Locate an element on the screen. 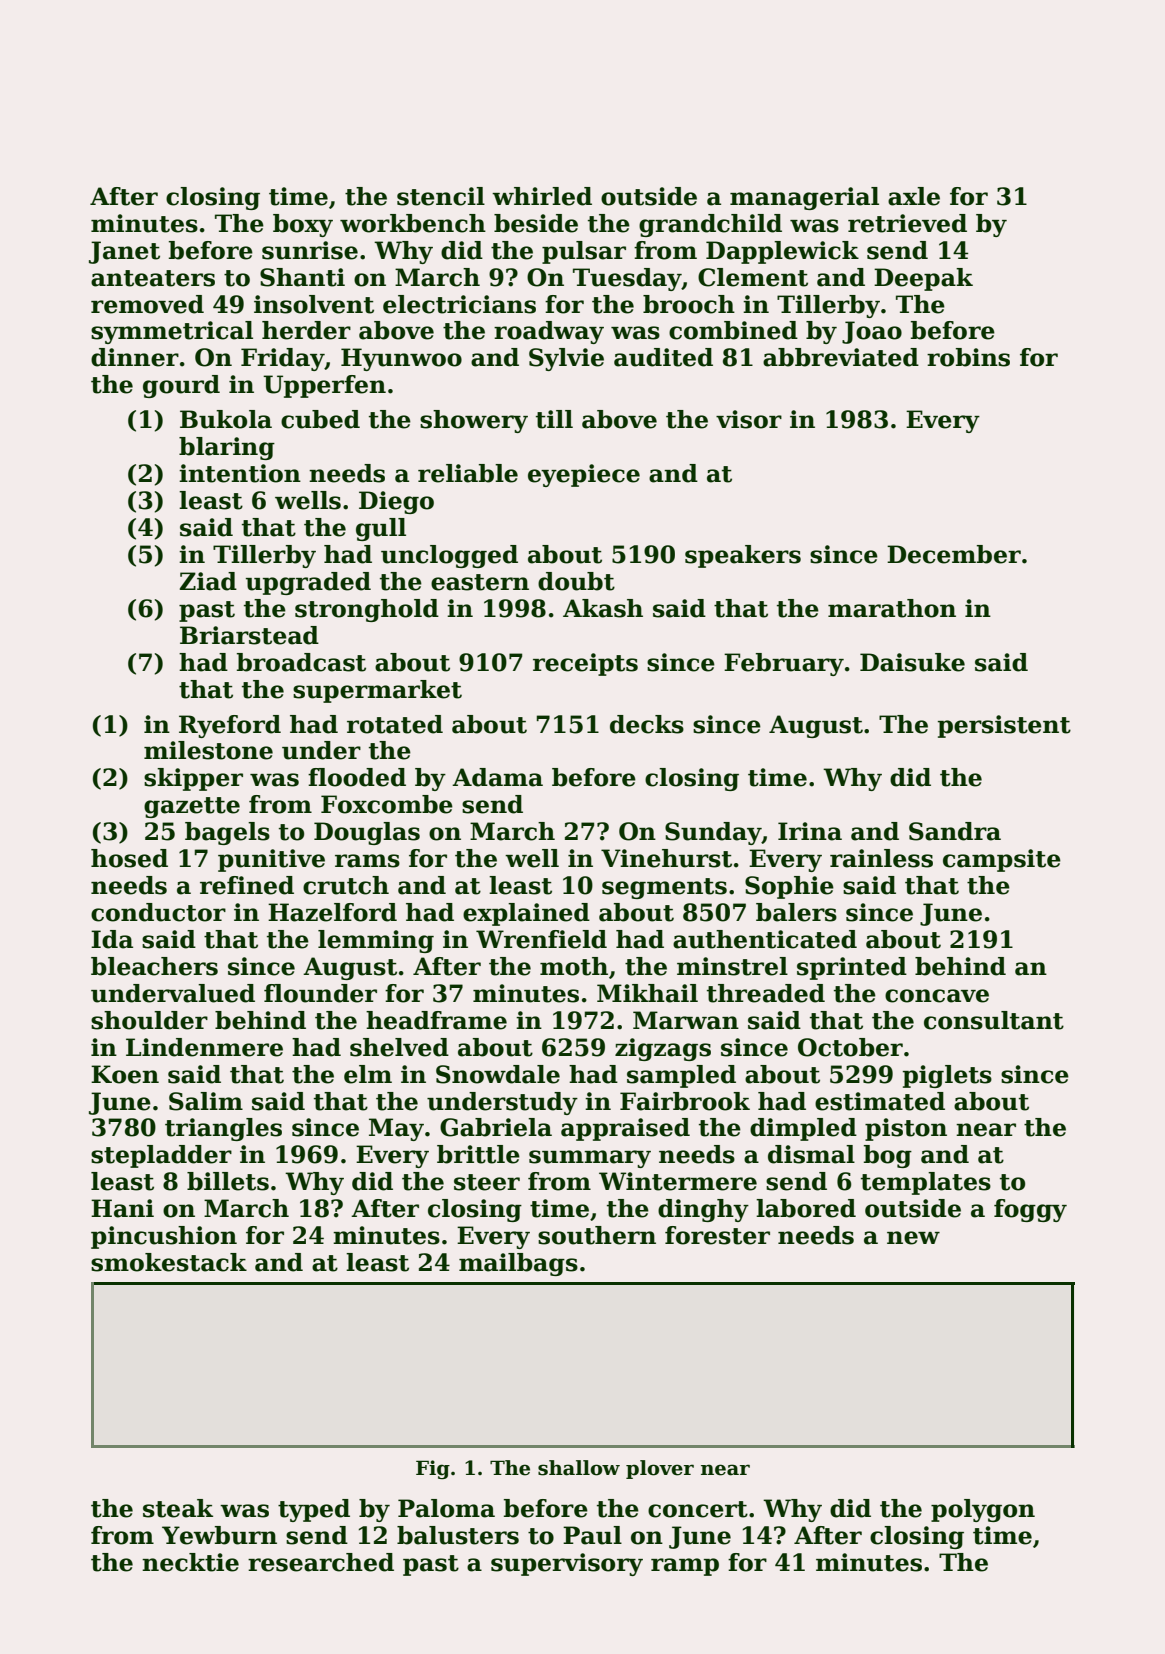 The width and height of the screenshot is (1165, 1654). Daisuke is located at coordinates (912, 662).
